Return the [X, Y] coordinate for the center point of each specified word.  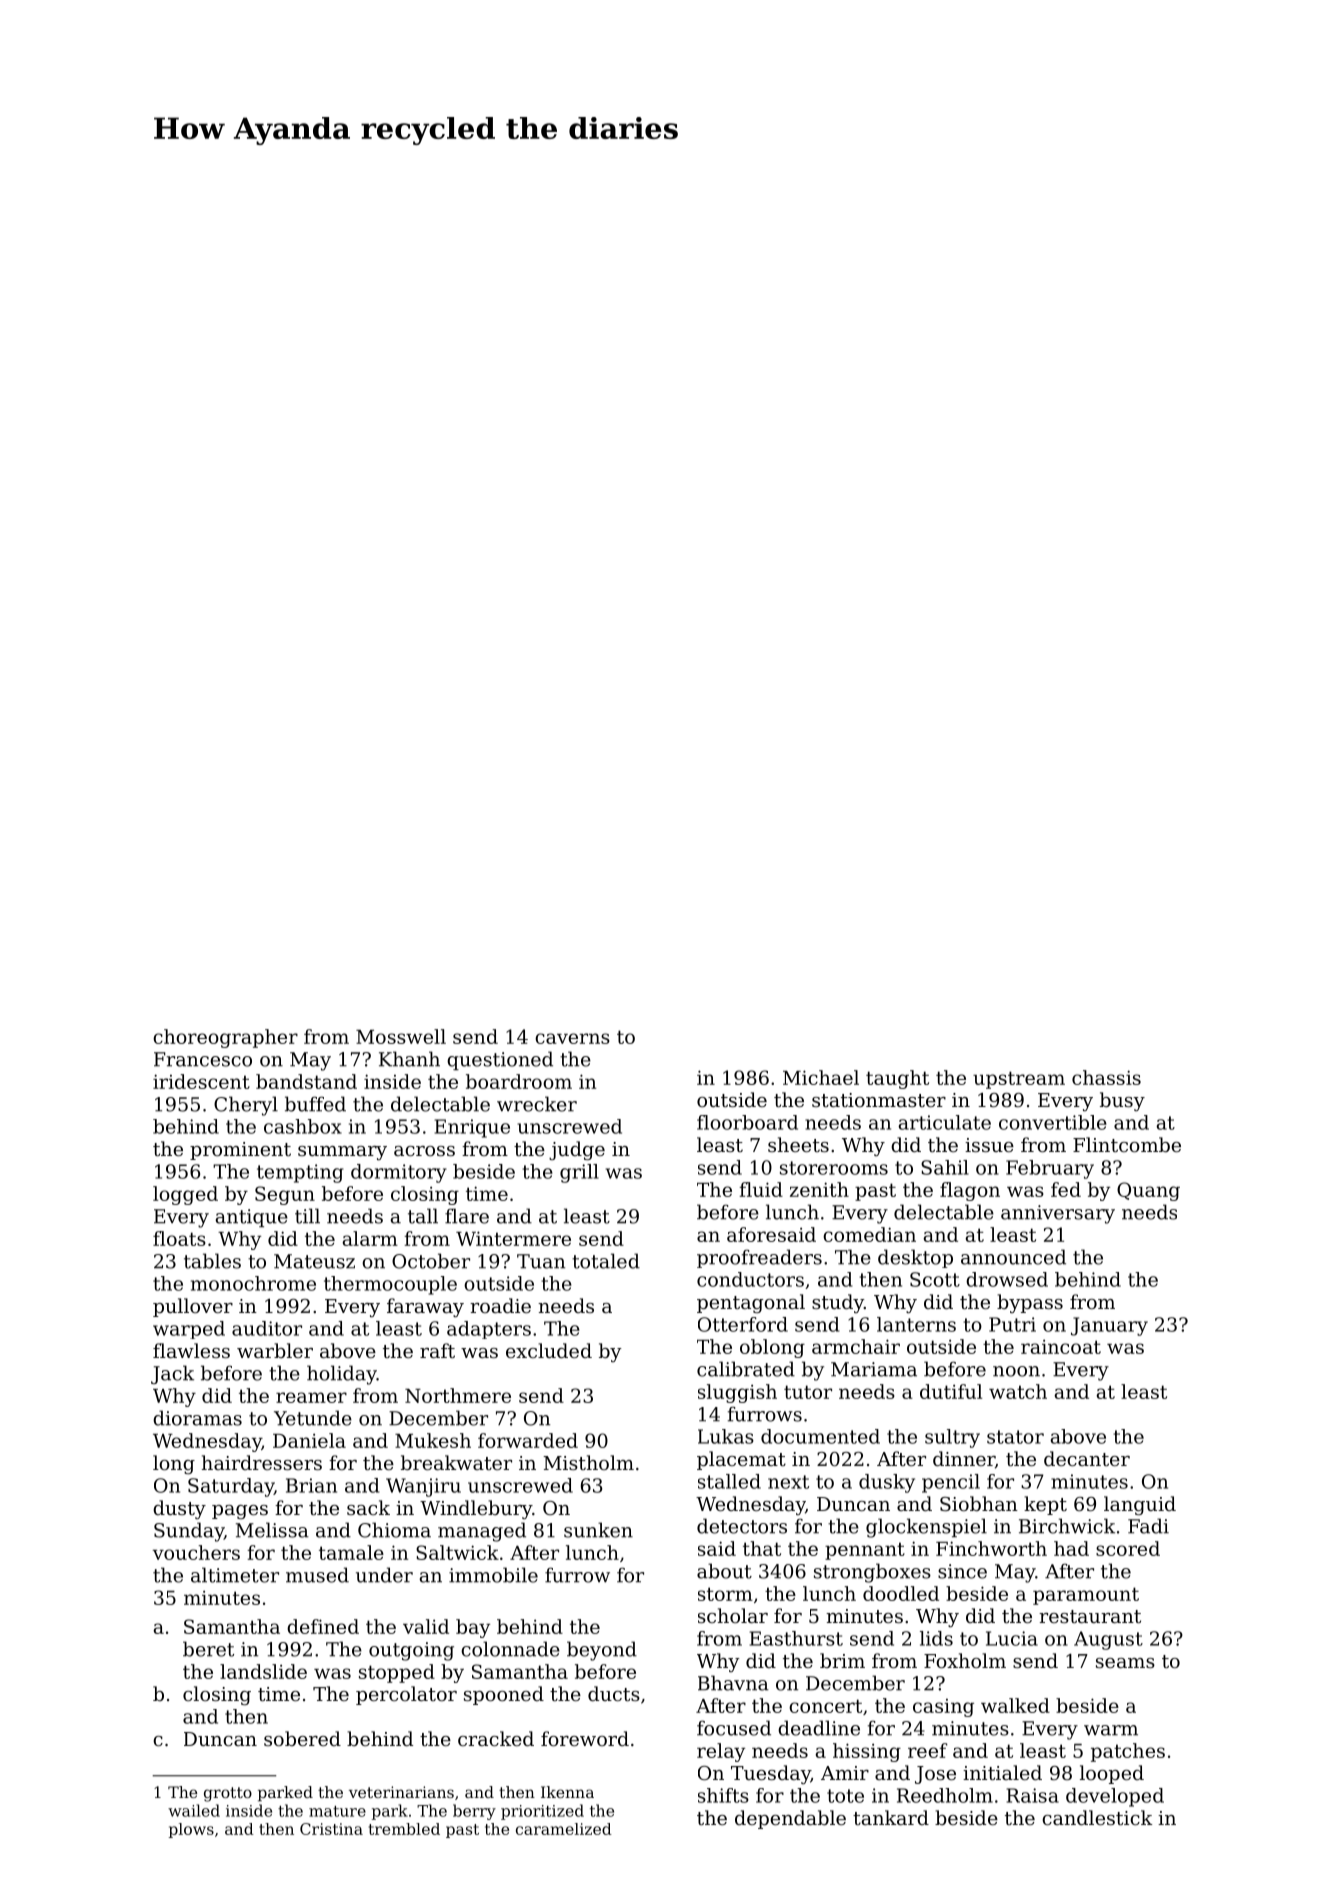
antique [252, 1218]
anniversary [1058, 1214]
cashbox [303, 1126]
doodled [901, 1593]
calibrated [746, 1369]
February [1050, 1169]
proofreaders [759, 1258]
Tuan [541, 1261]
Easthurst [796, 1638]
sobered [302, 1738]
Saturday [231, 1487]
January [1109, 1326]
